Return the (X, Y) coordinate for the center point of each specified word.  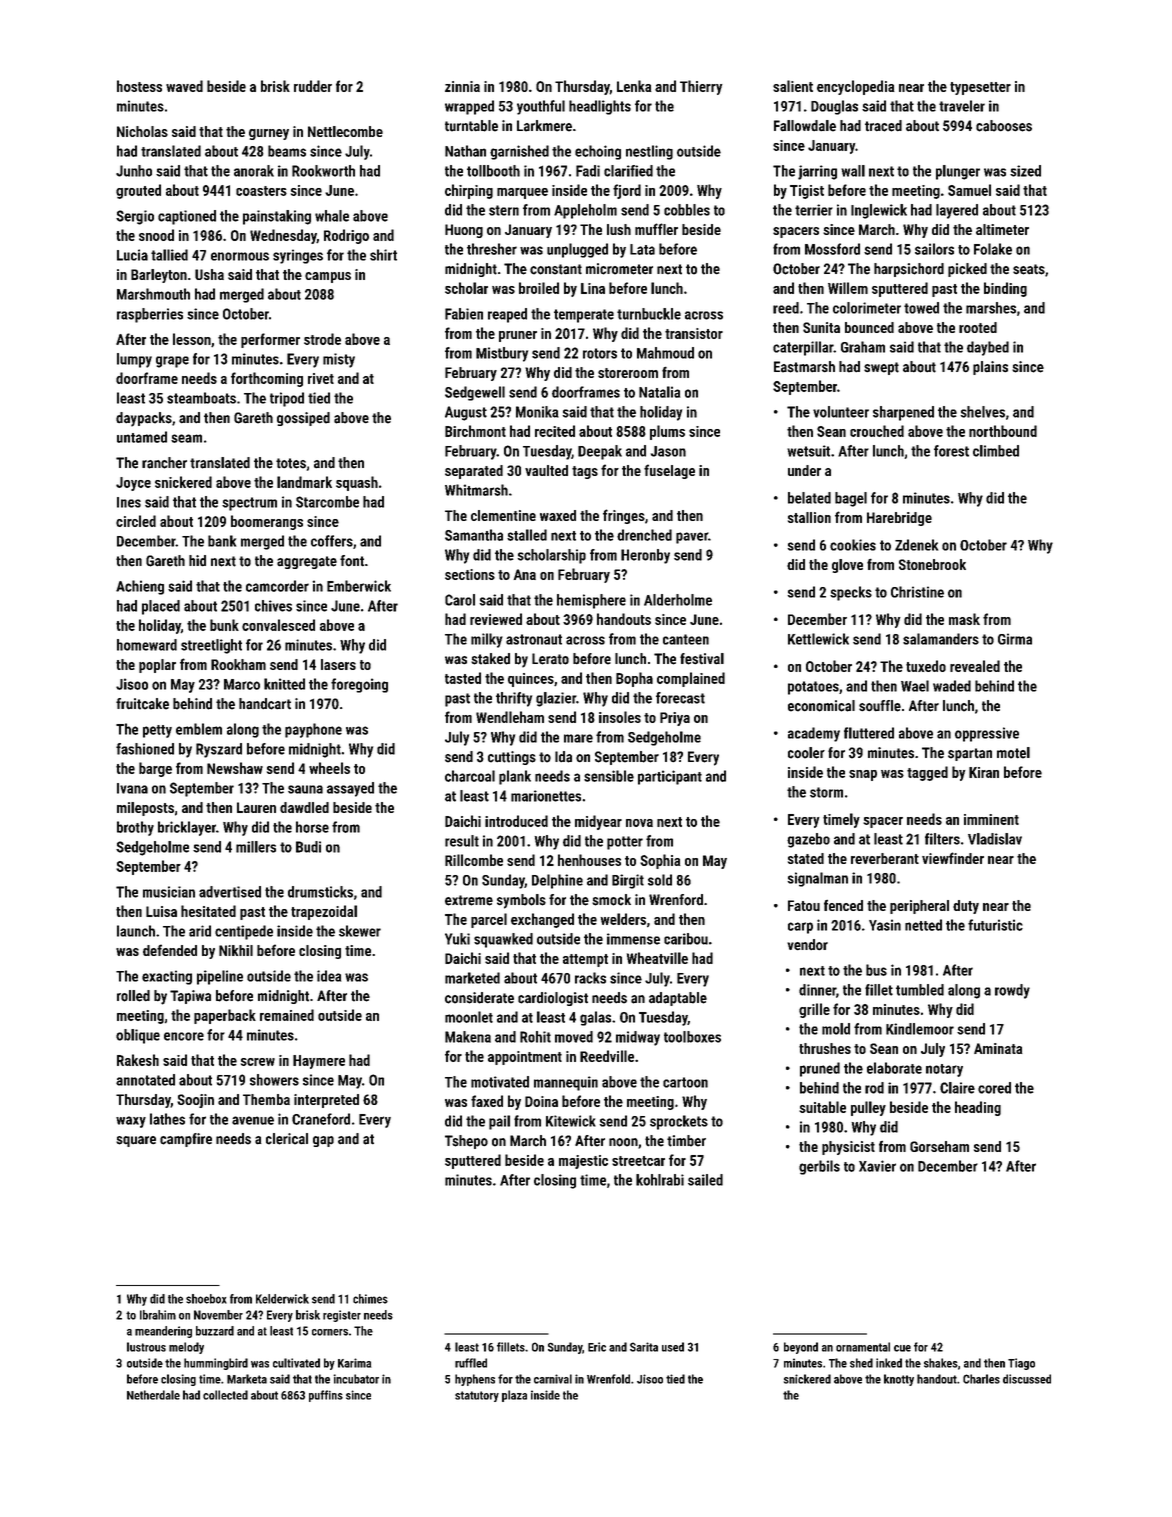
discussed (1027, 1379)
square (136, 1141)
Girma (1015, 639)
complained (691, 679)
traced (883, 126)
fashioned (145, 749)
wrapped (469, 107)
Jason (668, 451)
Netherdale (153, 1395)
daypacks (144, 419)
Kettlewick (818, 639)
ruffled (471, 1363)
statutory (477, 1396)
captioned (187, 217)
